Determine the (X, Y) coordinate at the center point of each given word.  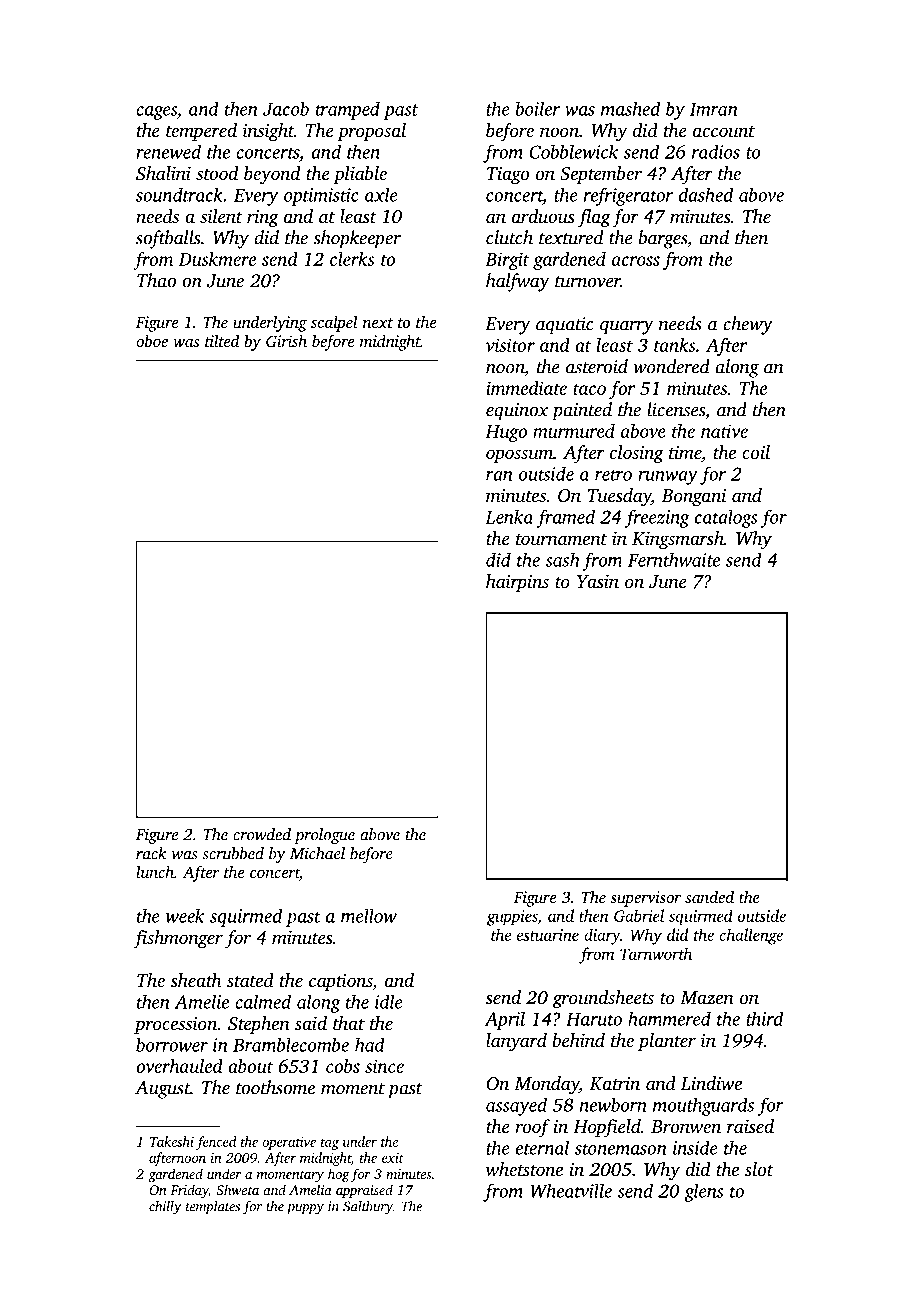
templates (213, 1208)
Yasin (598, 581)
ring (263, 219)
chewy (748, 325)
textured (571, 237)
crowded (262, 834)
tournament (561, 539)
